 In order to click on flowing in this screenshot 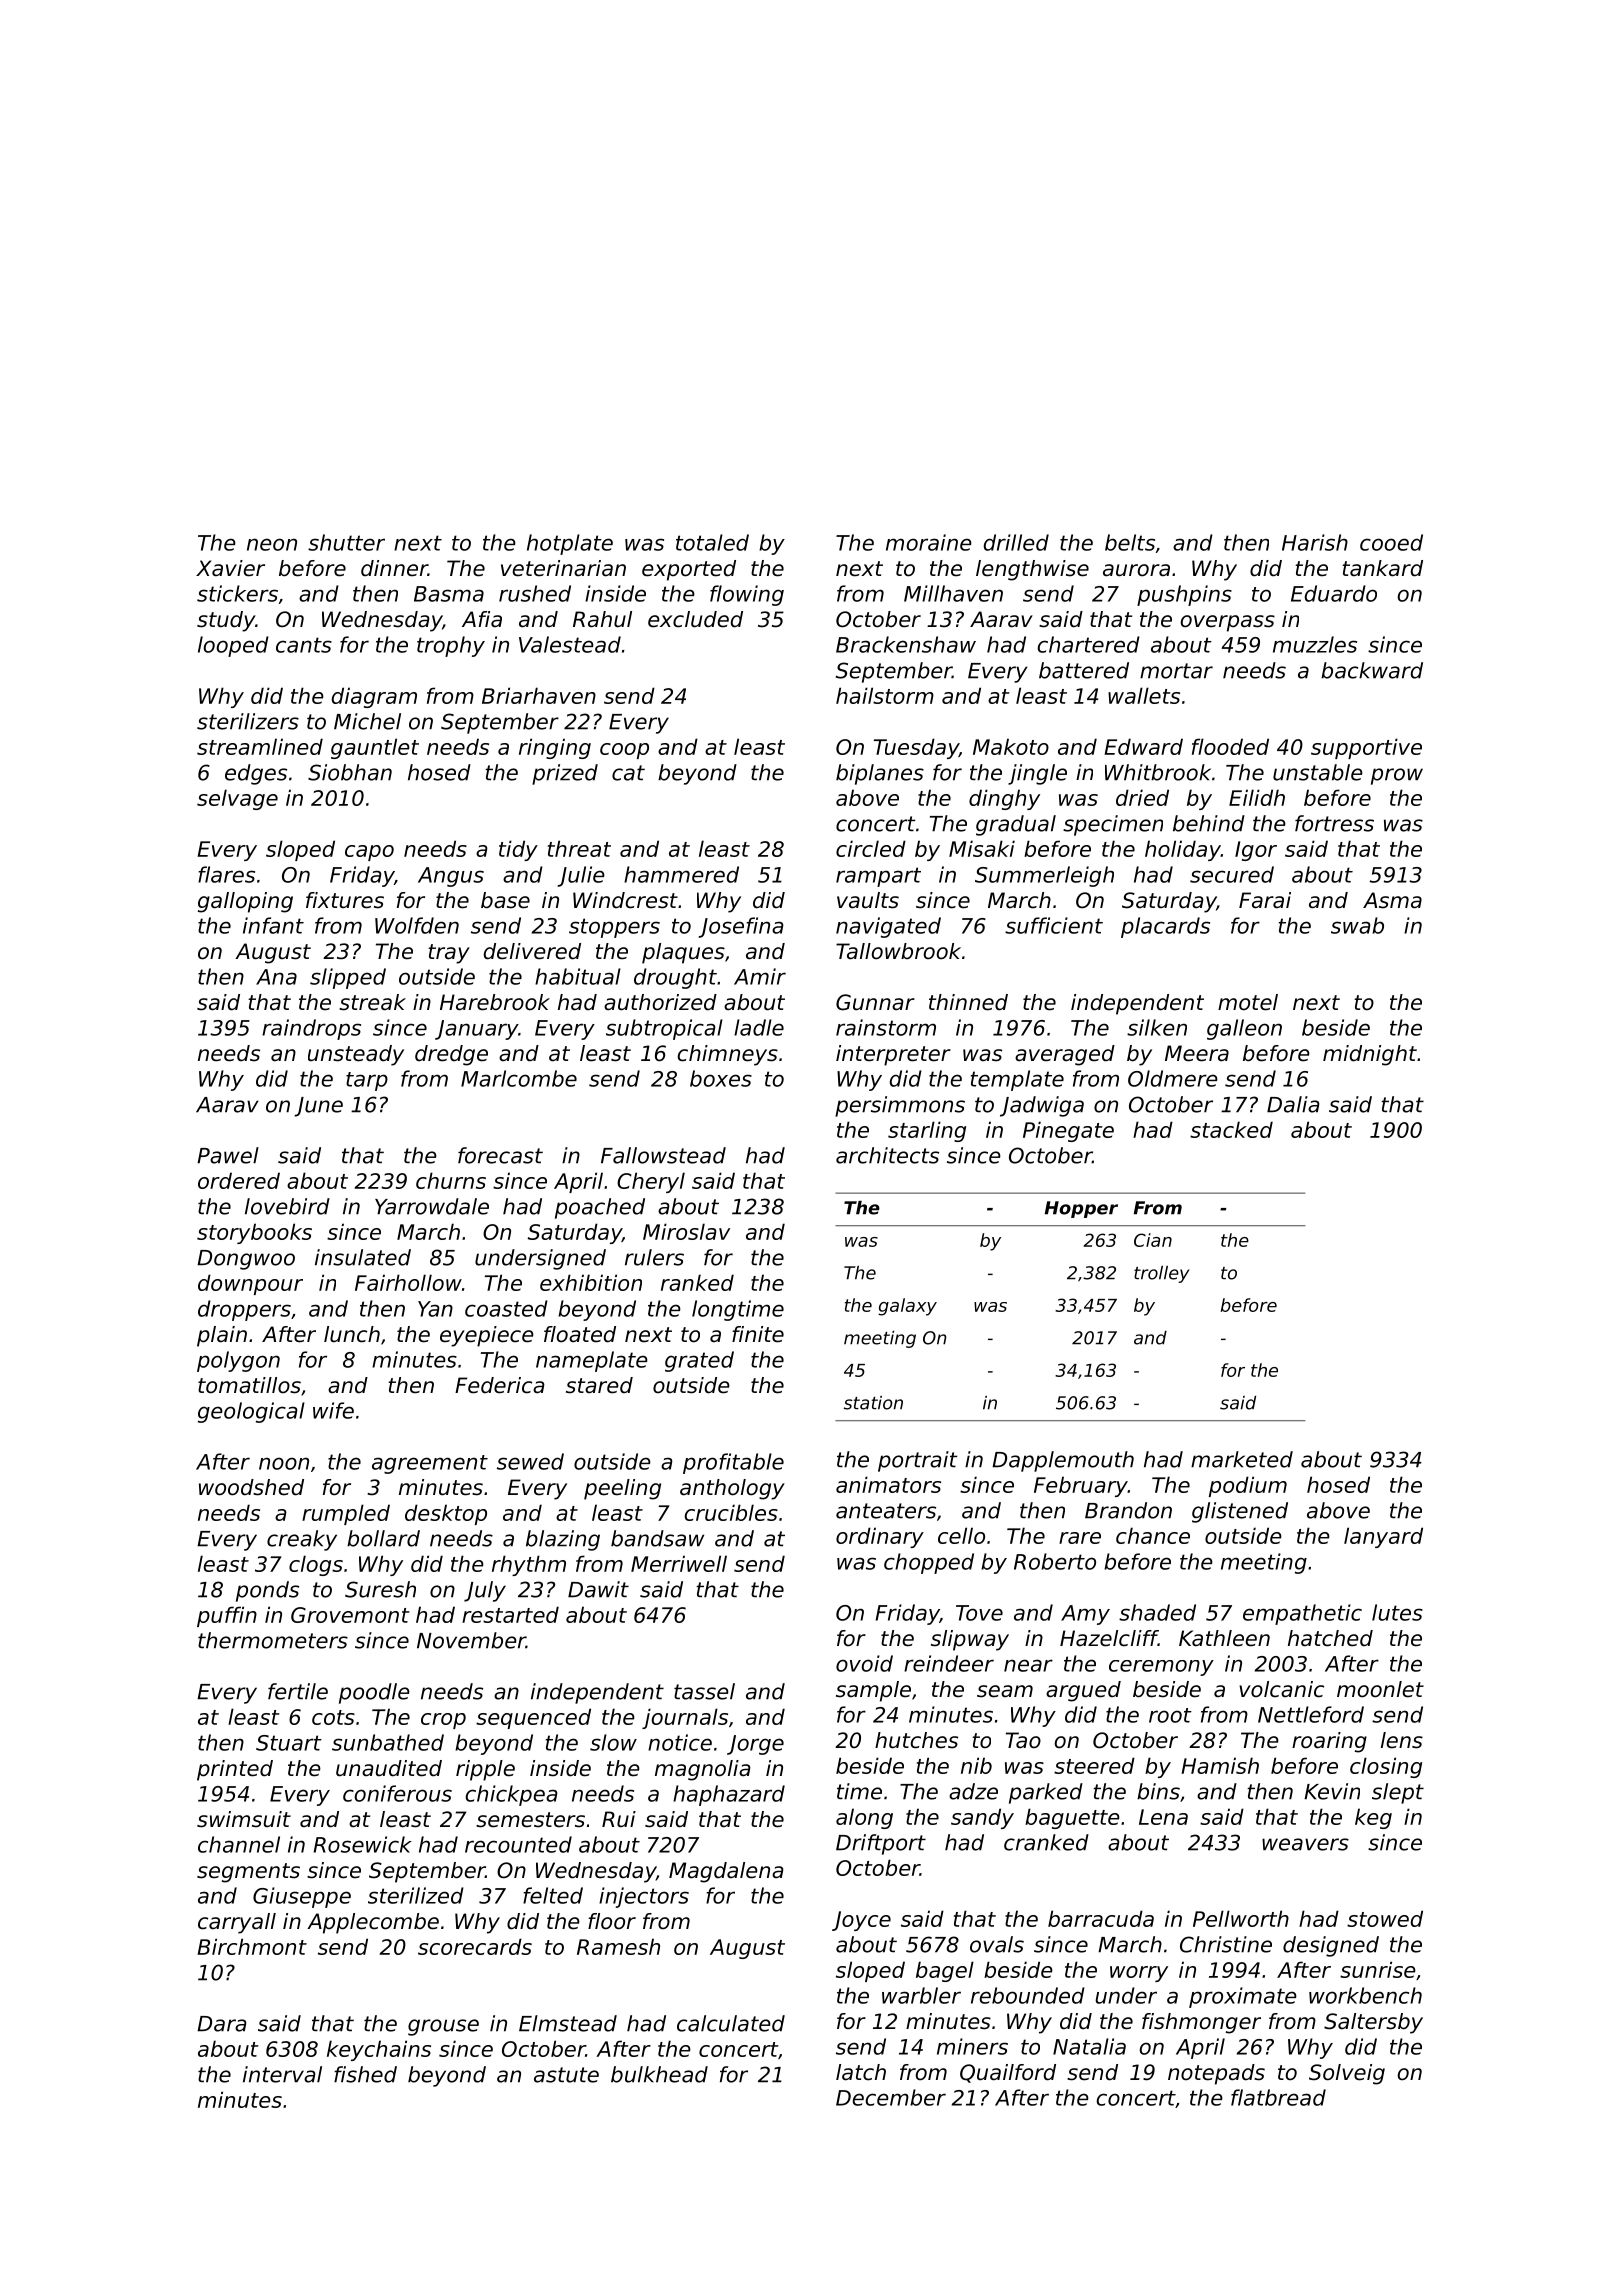, I will do `click(747, 595)`.
